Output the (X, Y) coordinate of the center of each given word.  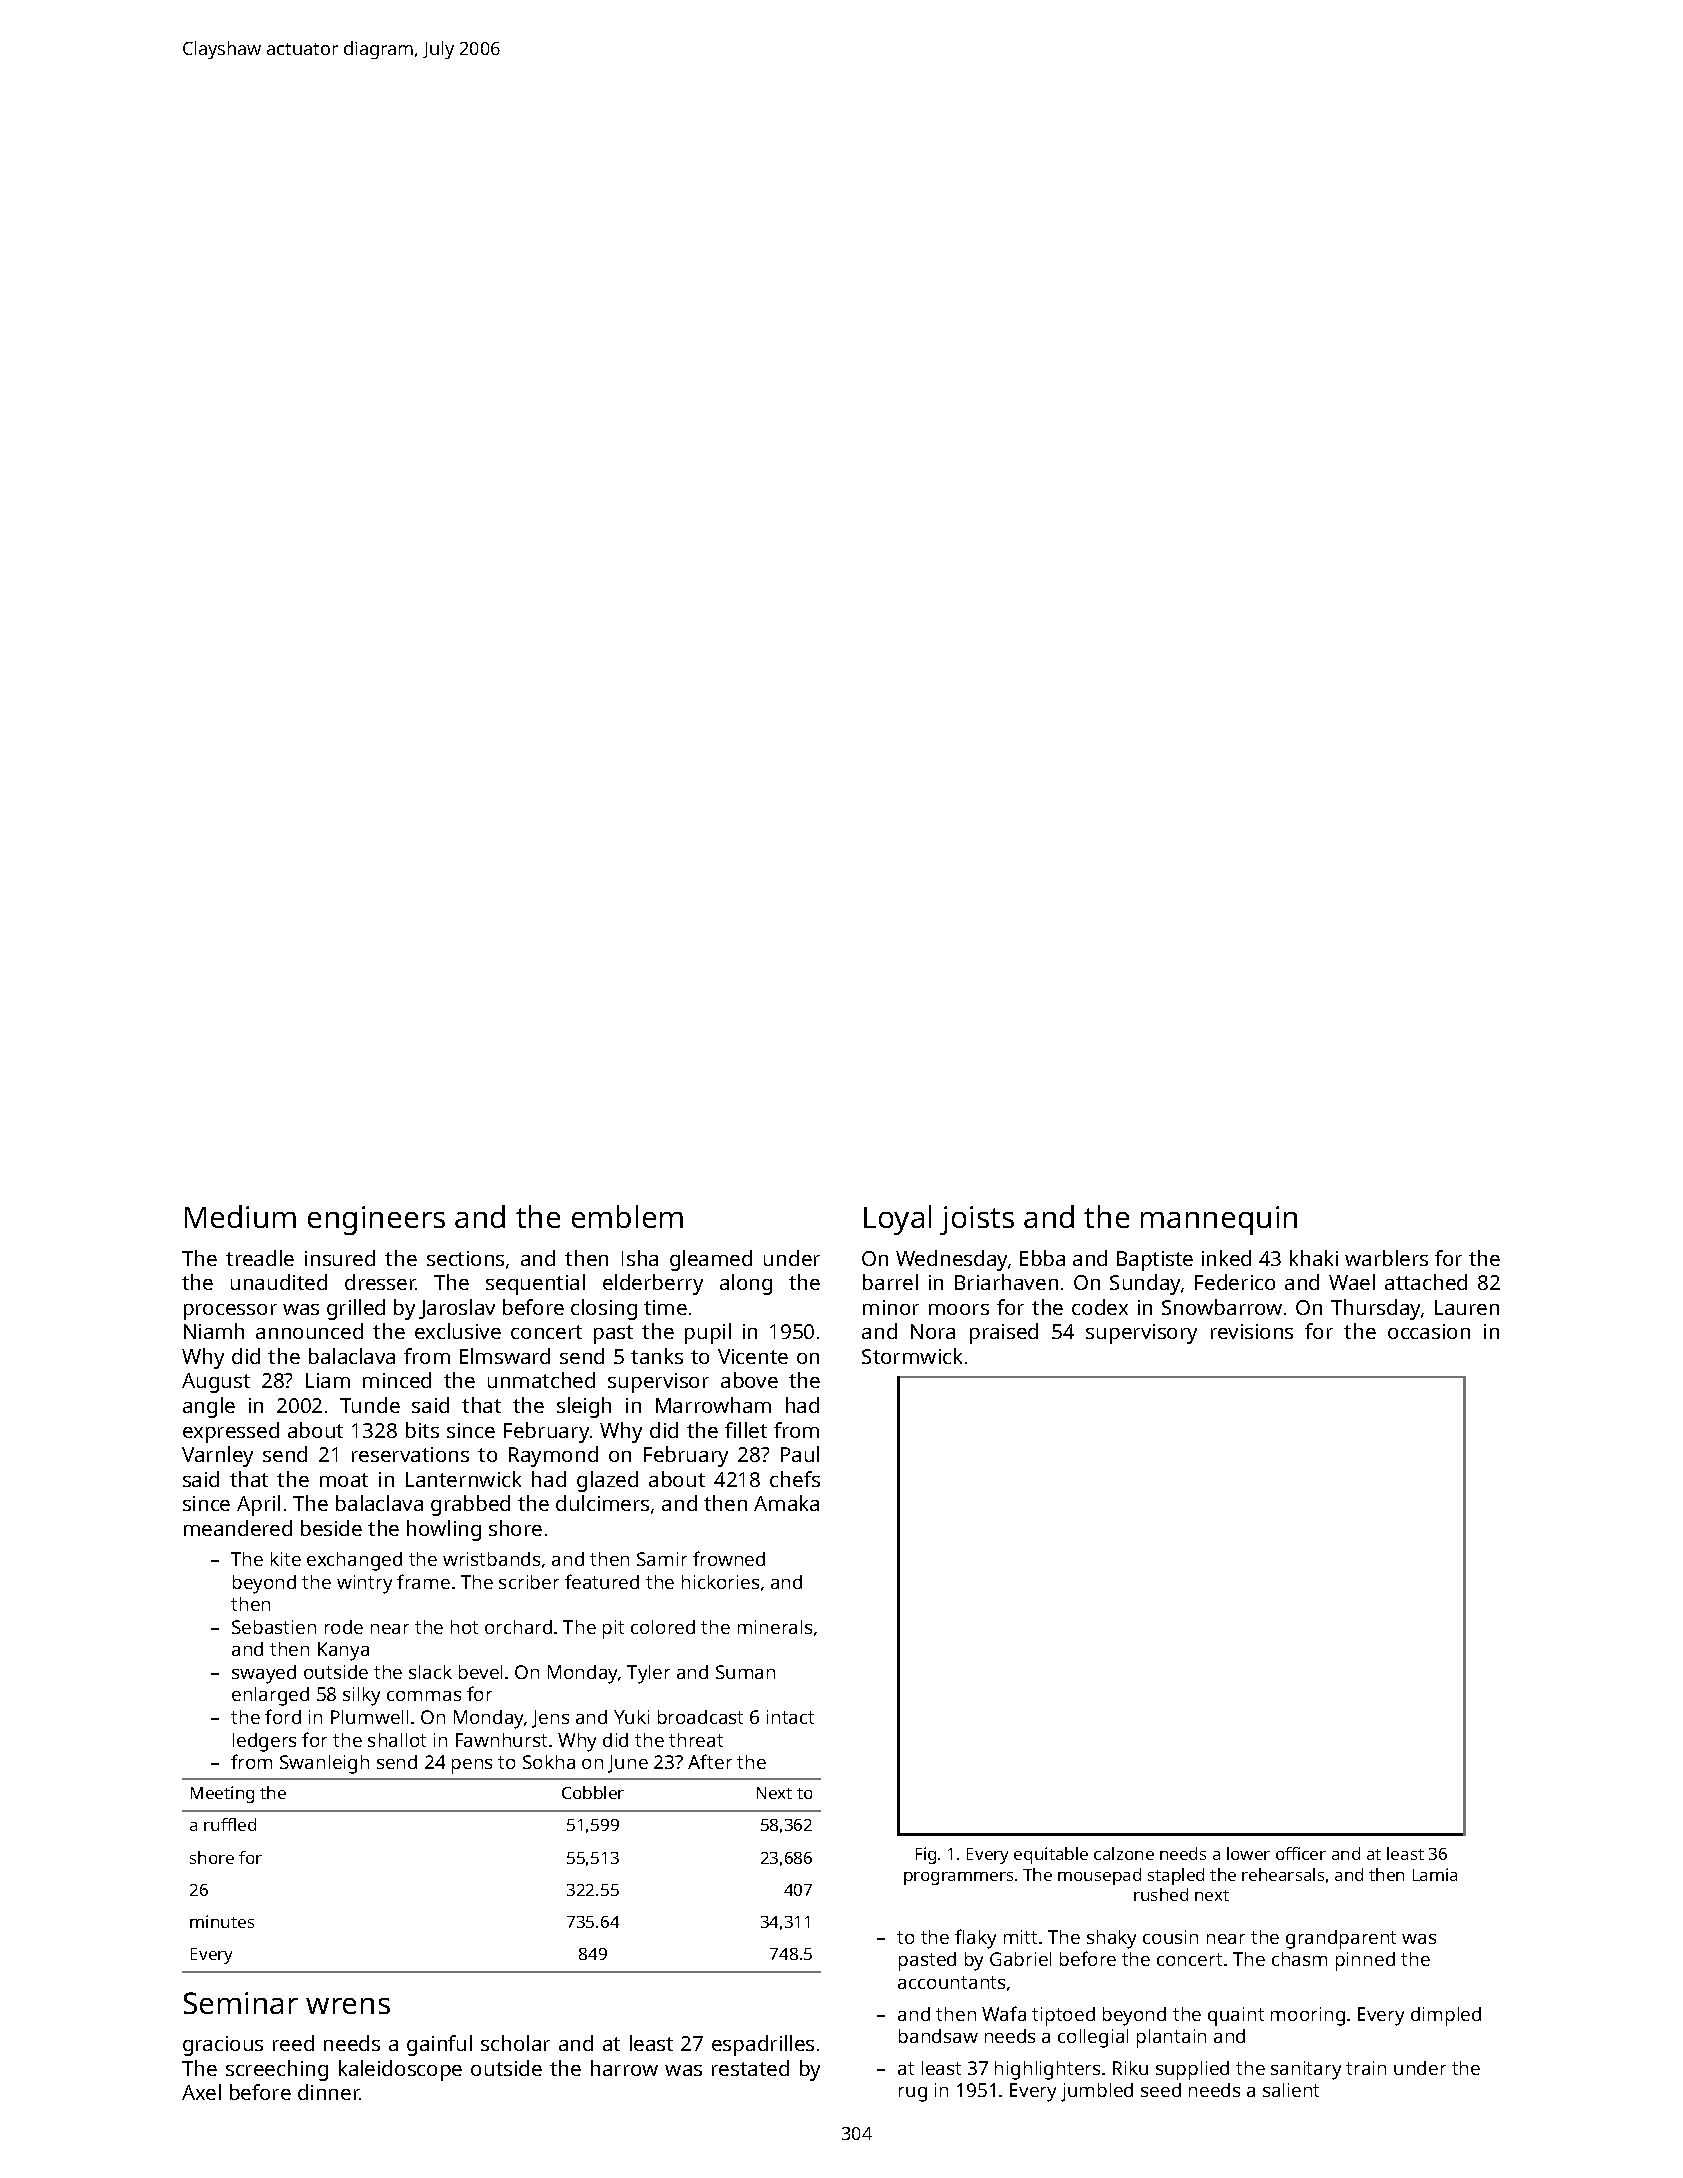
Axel (201, 2092)
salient (1291, 2090)
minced (397, 1380)
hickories (720, 1582)
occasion (1429, 1331)
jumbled (1097, 2092)
